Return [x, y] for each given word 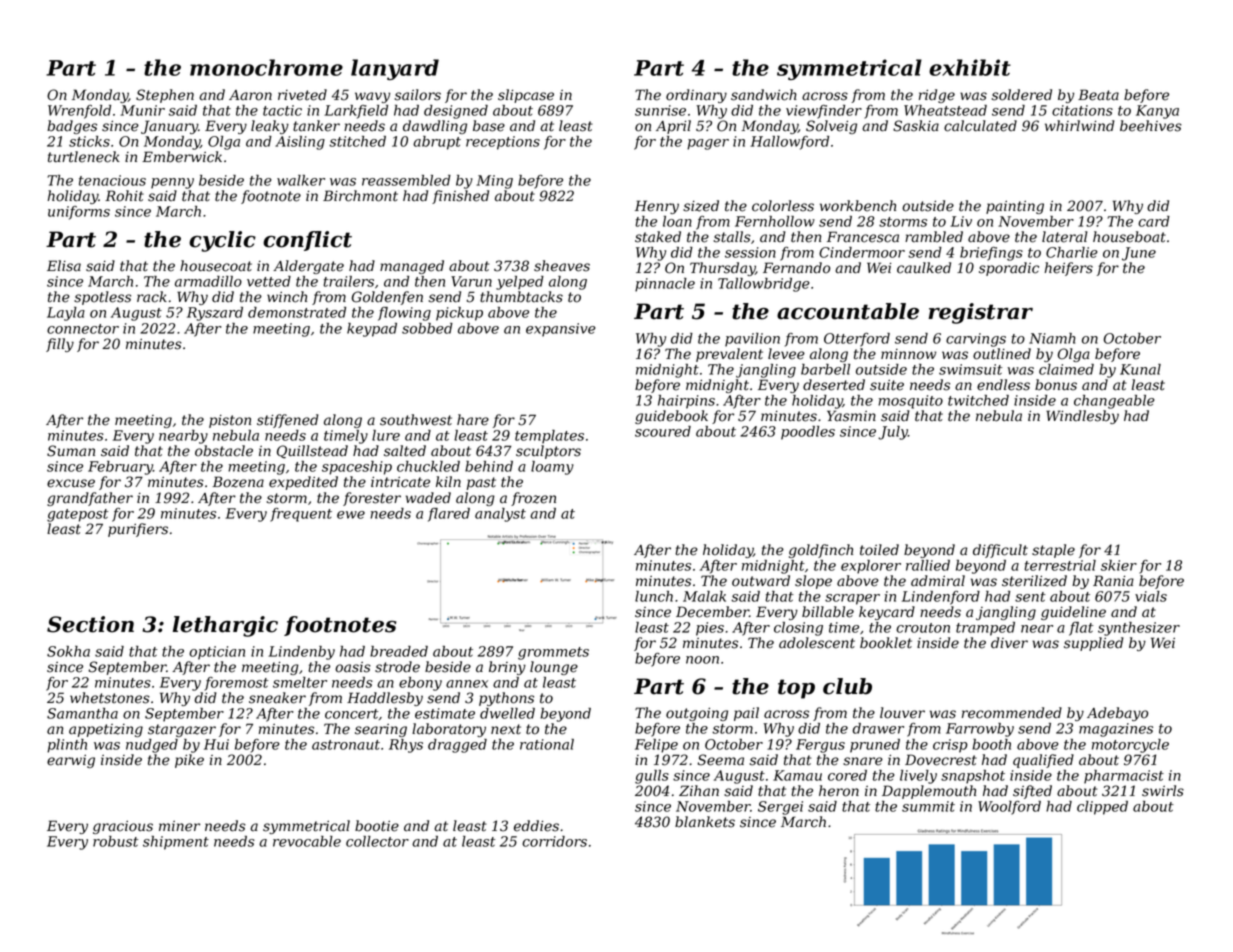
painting [1015, 207]
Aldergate [308, 267]
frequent [301, 515]
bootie [377, 826]
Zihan [699, 791]
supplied [1094, 644]
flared [449, 515]
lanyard [395, 69]
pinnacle [665, 285]
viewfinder [824, 112]
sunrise [660, 110]
